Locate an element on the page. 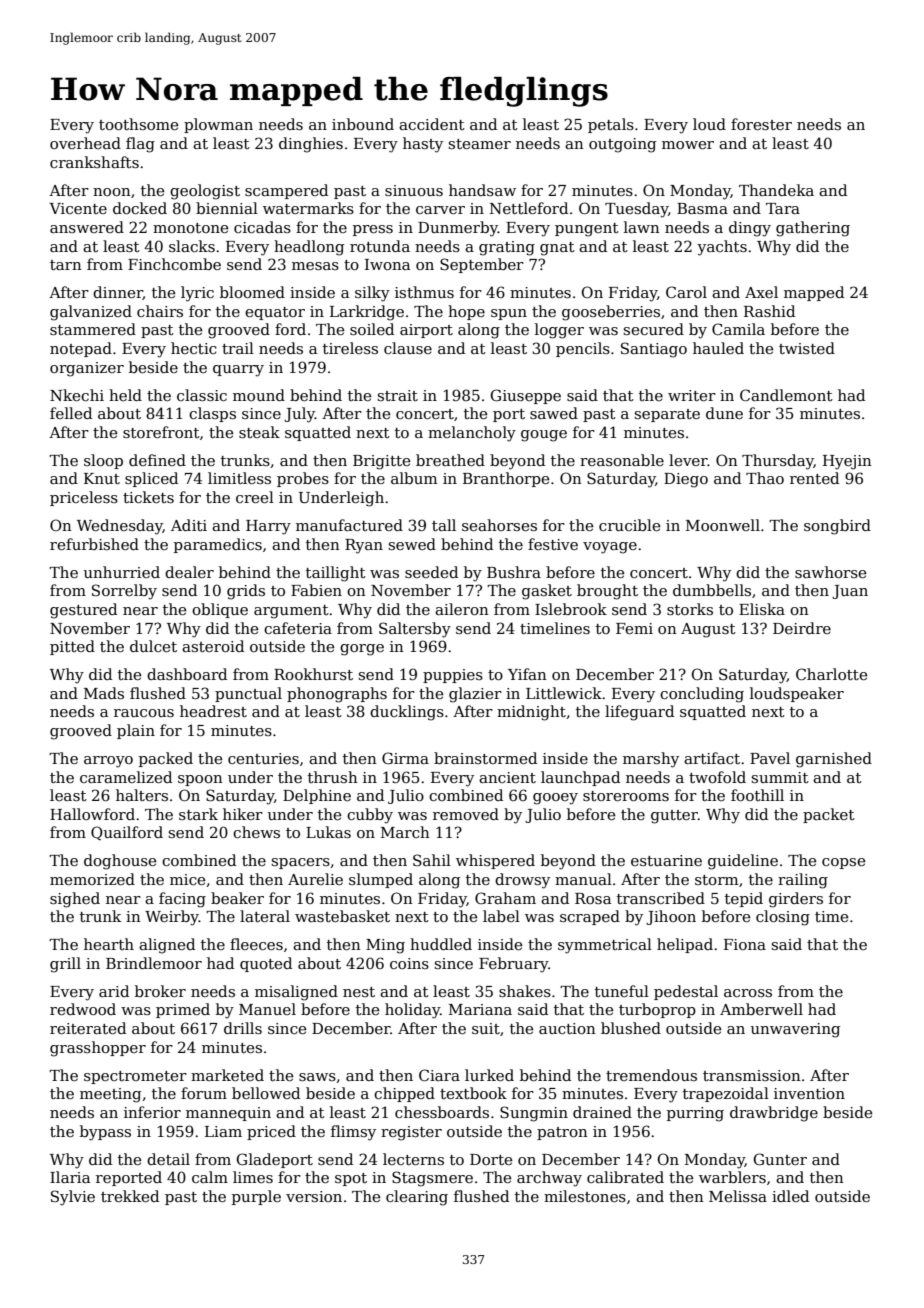  Sylvie is located at coordinates (73, 1198).
